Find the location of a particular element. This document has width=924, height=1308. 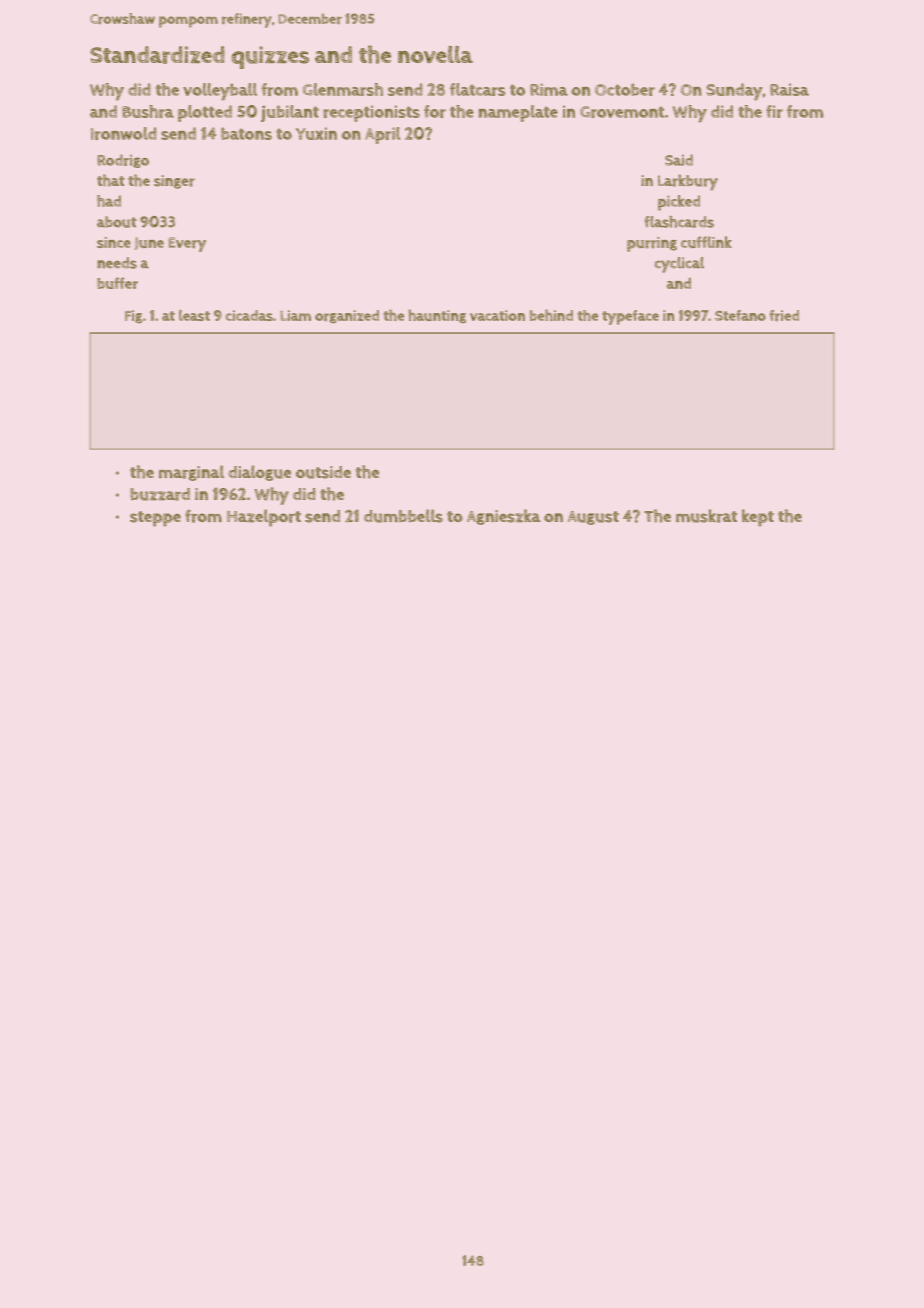

Standardized is located at coordinates (157, 55).
